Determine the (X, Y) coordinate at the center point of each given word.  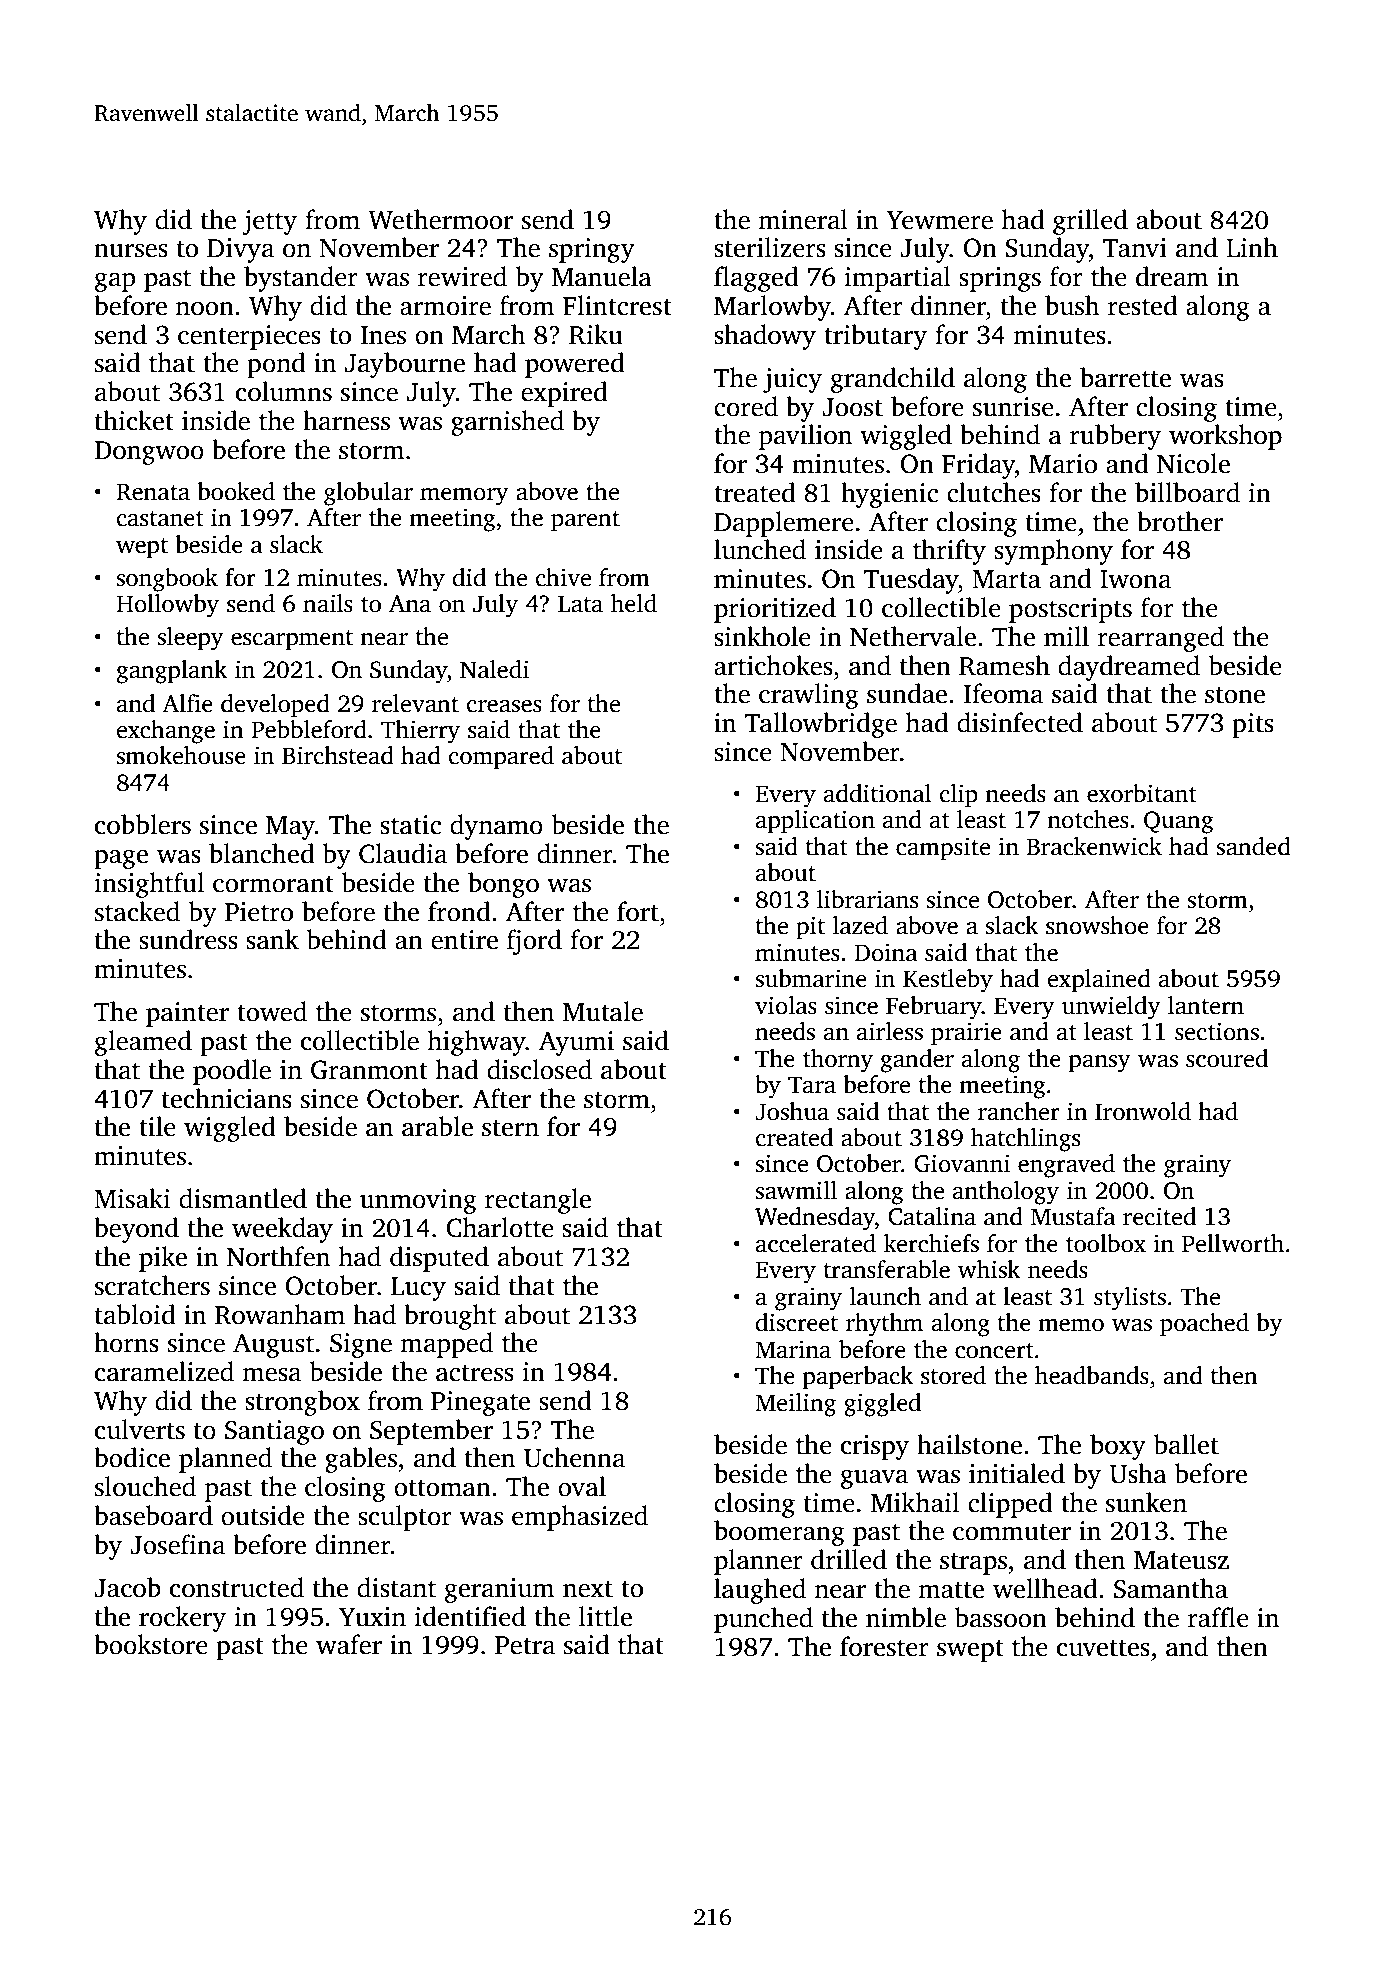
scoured (1227, 1058)
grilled (1090, 222)
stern (510, 1128)
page (121, 859)
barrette (1125, 377)
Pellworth (1233, 1243)
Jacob (127, 1587)
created (794, 1137)
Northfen (278, 1256)
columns (284, 391)
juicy (792, 380)
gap (115, 282)
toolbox (1106, 1243)
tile (157, 1126)
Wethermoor (440, 219)
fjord (534, 942)
